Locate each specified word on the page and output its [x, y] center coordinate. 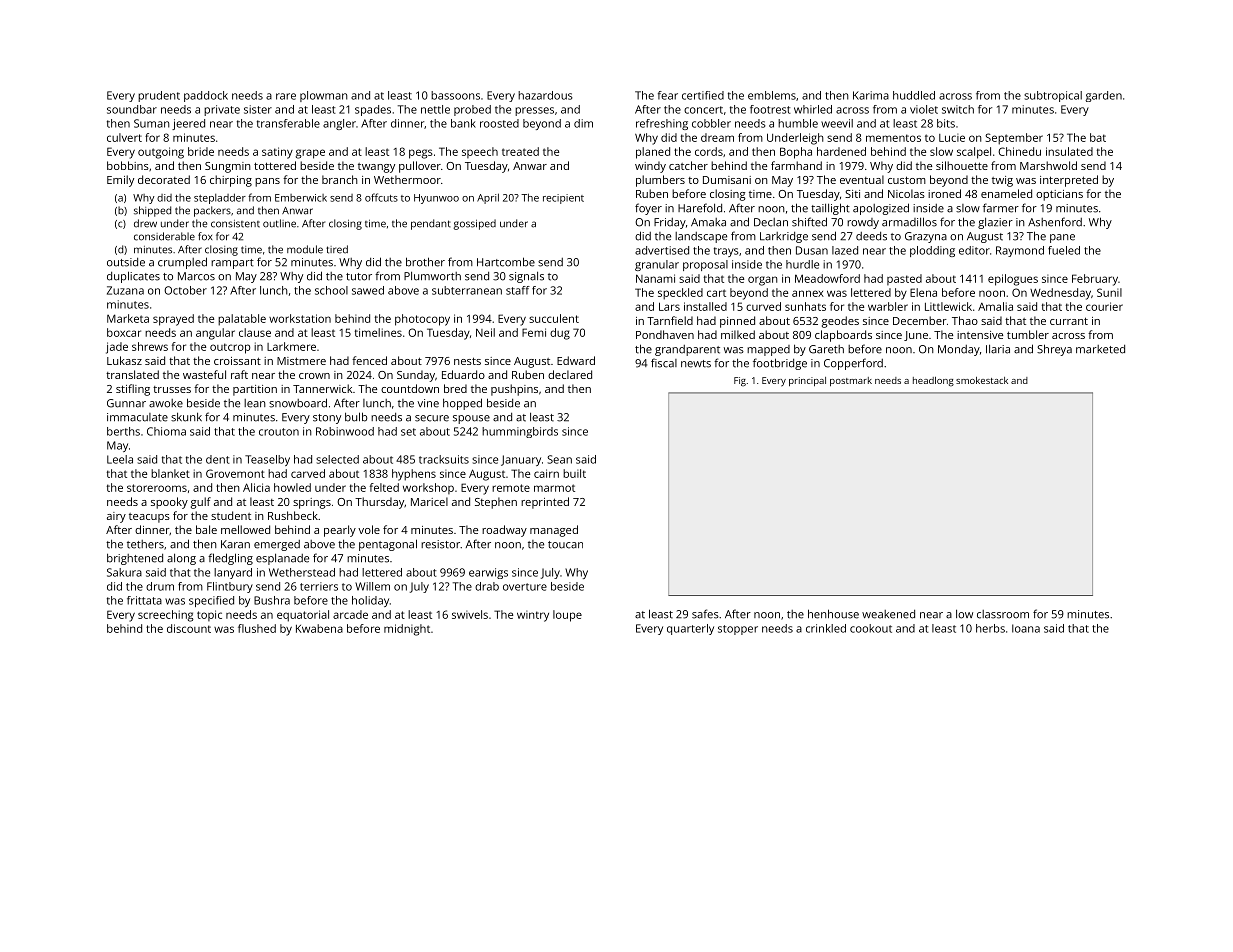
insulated [1069, 151]
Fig [740, 381]
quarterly [690, 629]
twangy [376, 168]
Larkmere [291, 346]
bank [463, 123]
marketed [1100, 349]
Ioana [1026, 628]
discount [189, 628]
